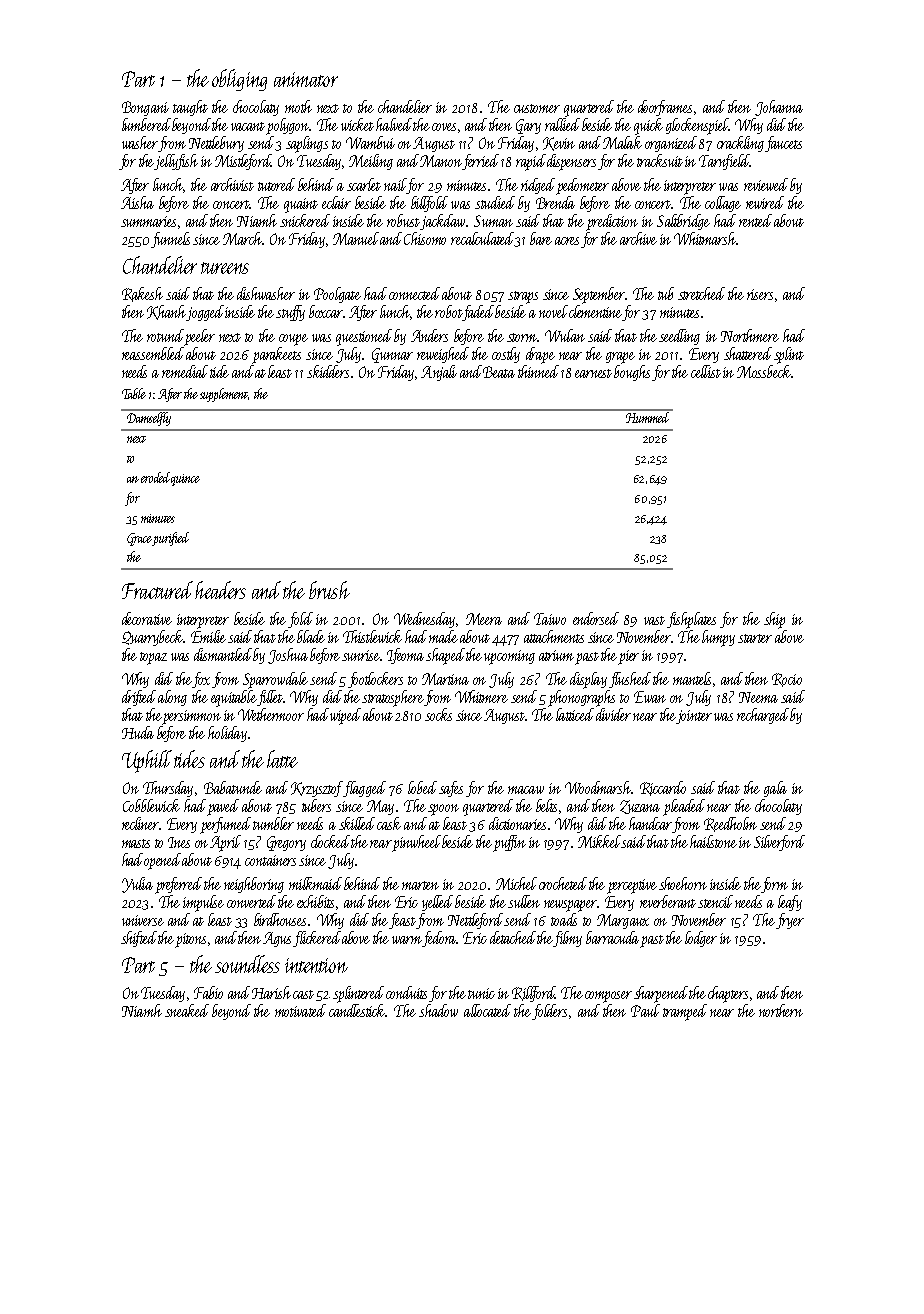 The image size is (924, 1314). I want to click on ship, so click(774, 620).
